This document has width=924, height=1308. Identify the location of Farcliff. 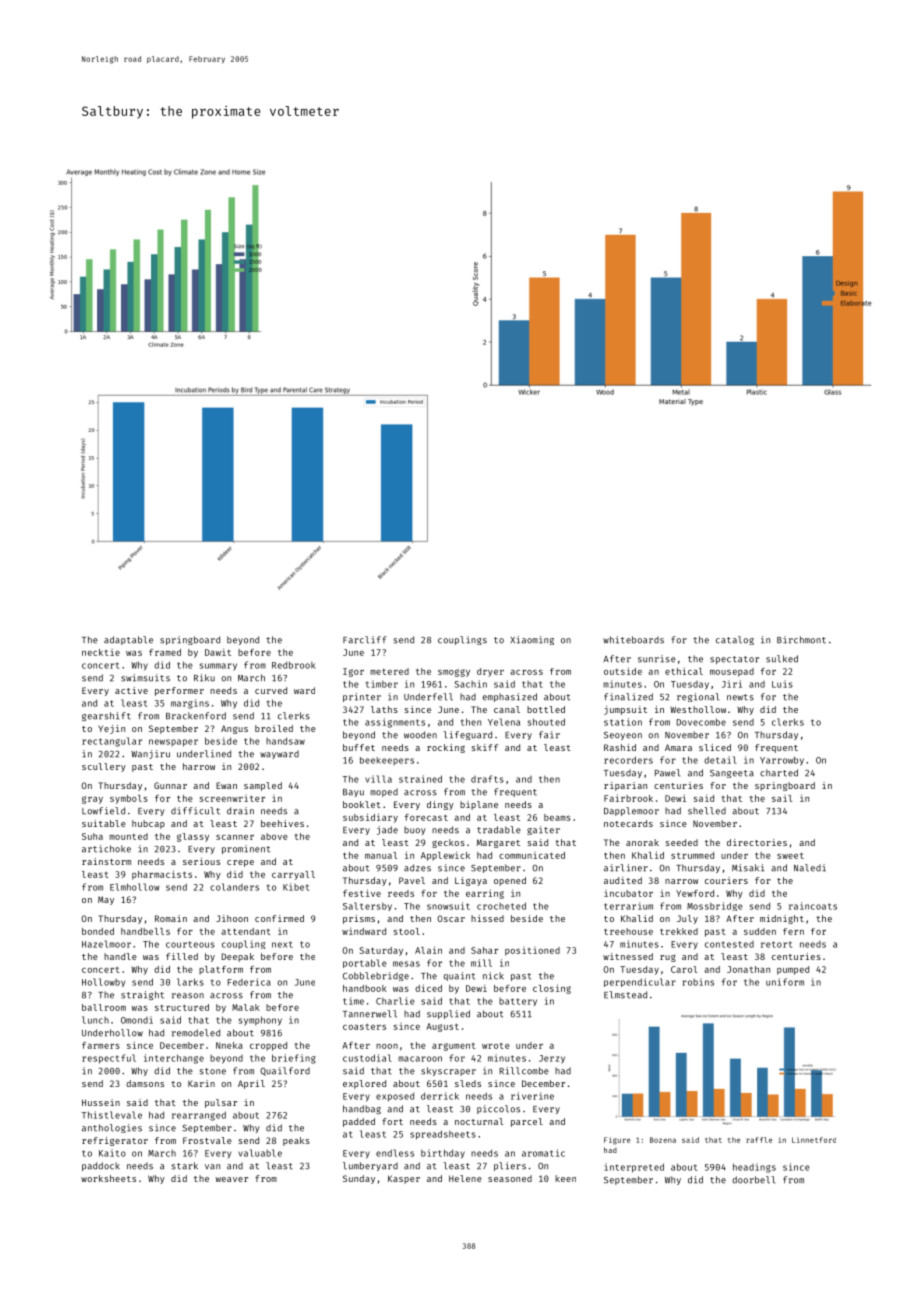
(365, 640).
